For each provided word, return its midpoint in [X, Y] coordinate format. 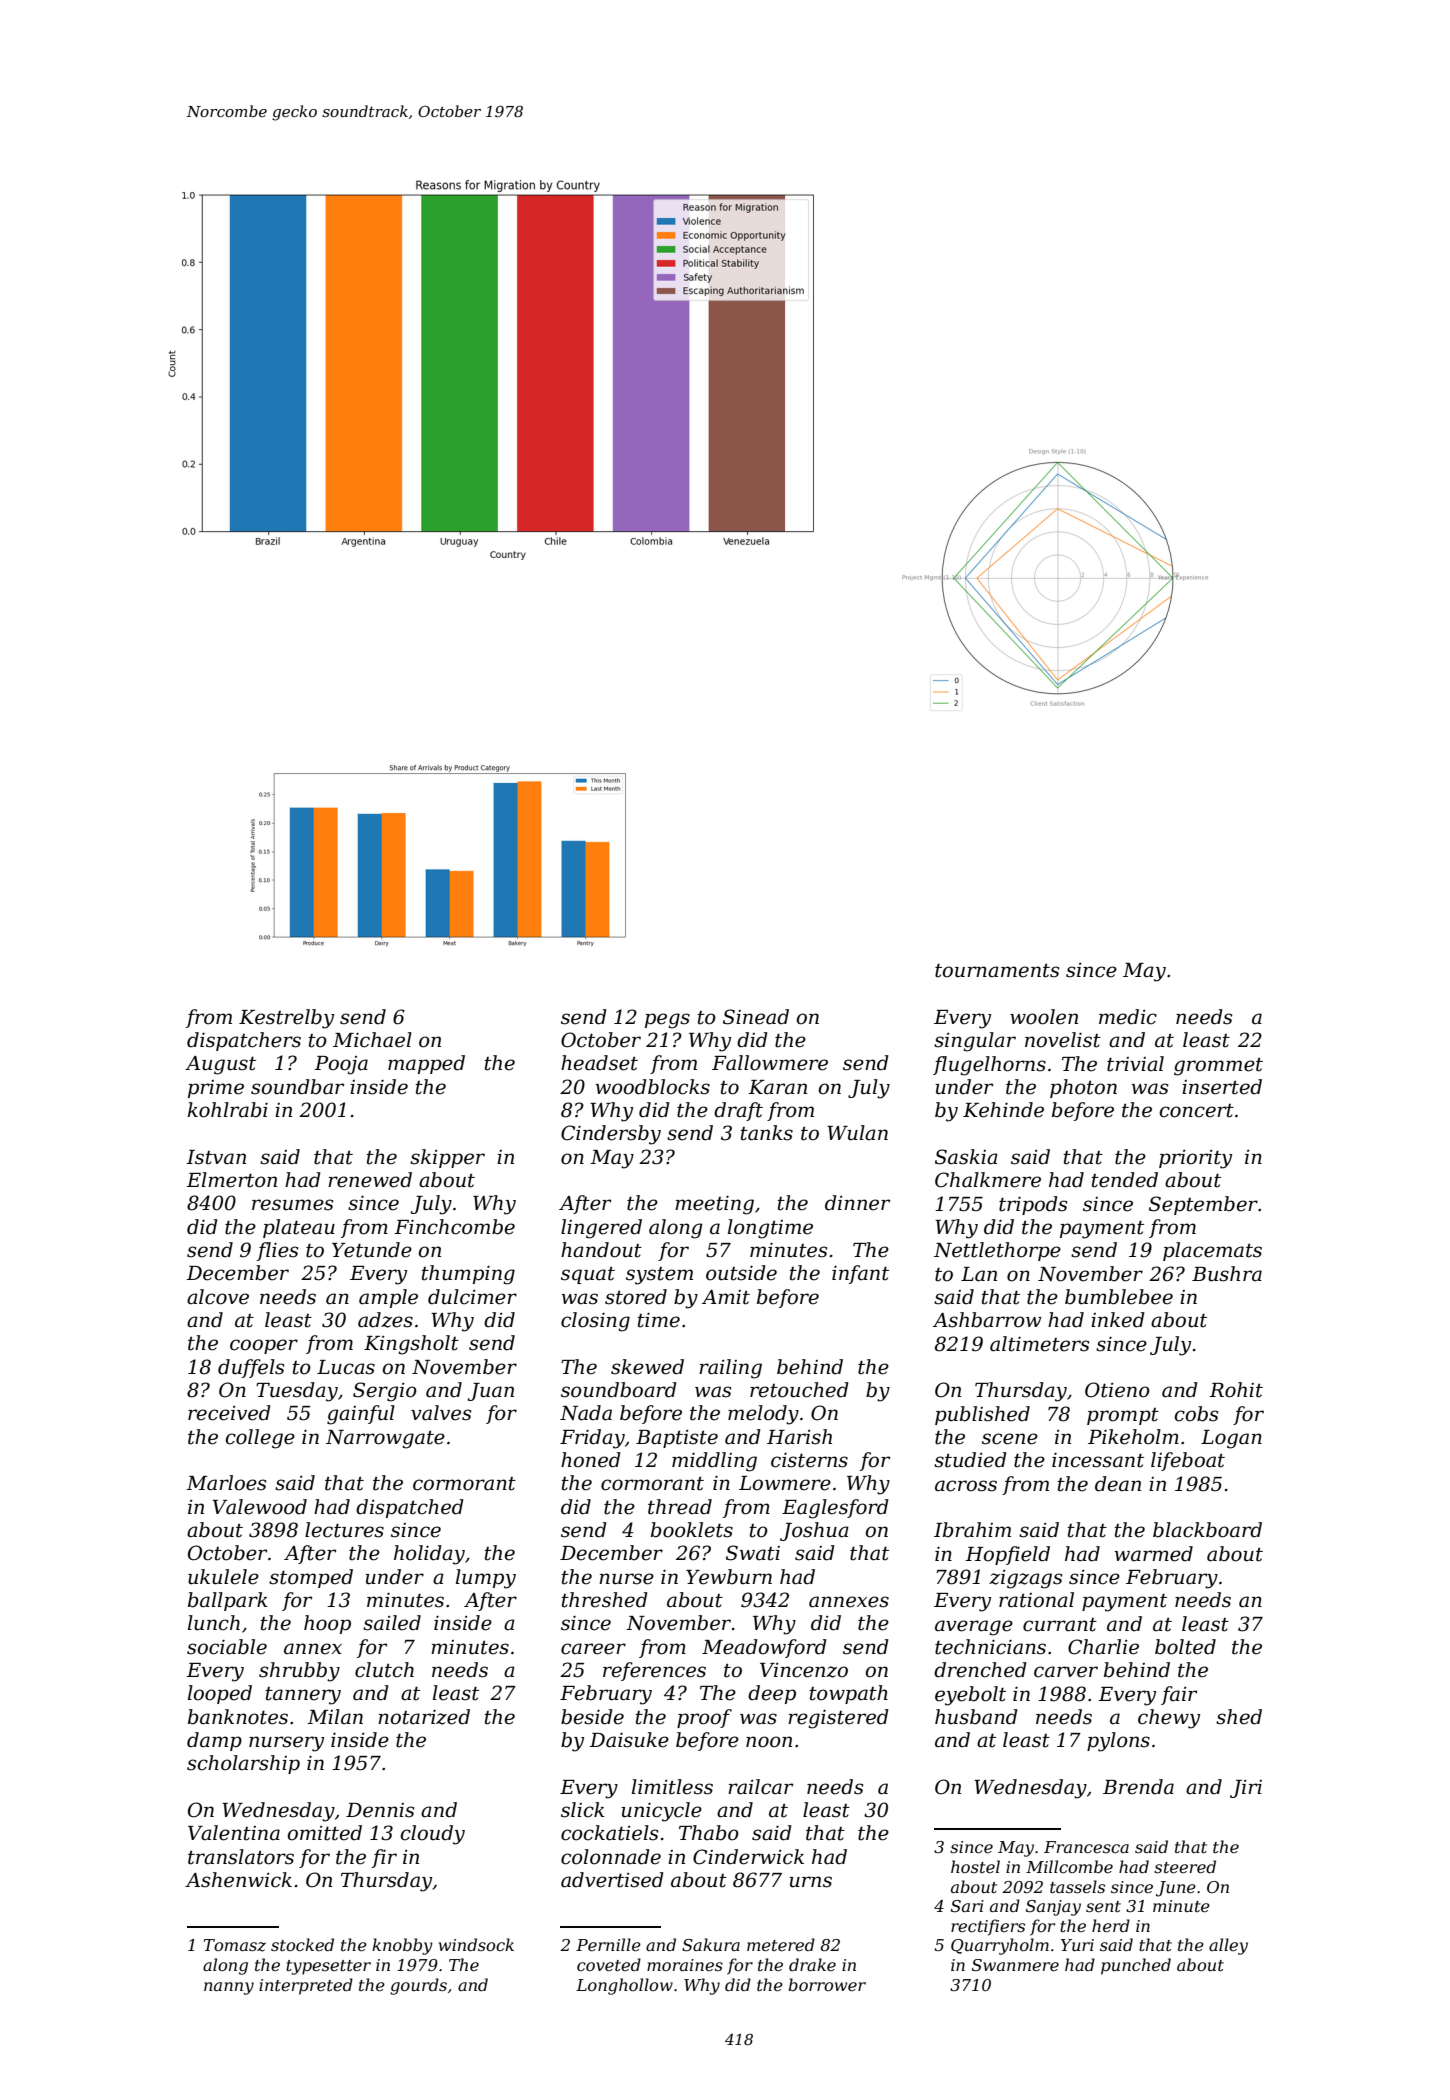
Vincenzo [804, 1670]
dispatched [410, 1508]
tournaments [997, 971]
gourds [418, 1986]
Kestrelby [286, 1019]
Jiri [1246, 1789]
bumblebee [1119, 1297]
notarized [424, 1717]
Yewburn [729, 1577]
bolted [1185, 1647]
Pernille [608, 1944]
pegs [667, 1021]
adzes [385, 1320]
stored [636, 1297]
